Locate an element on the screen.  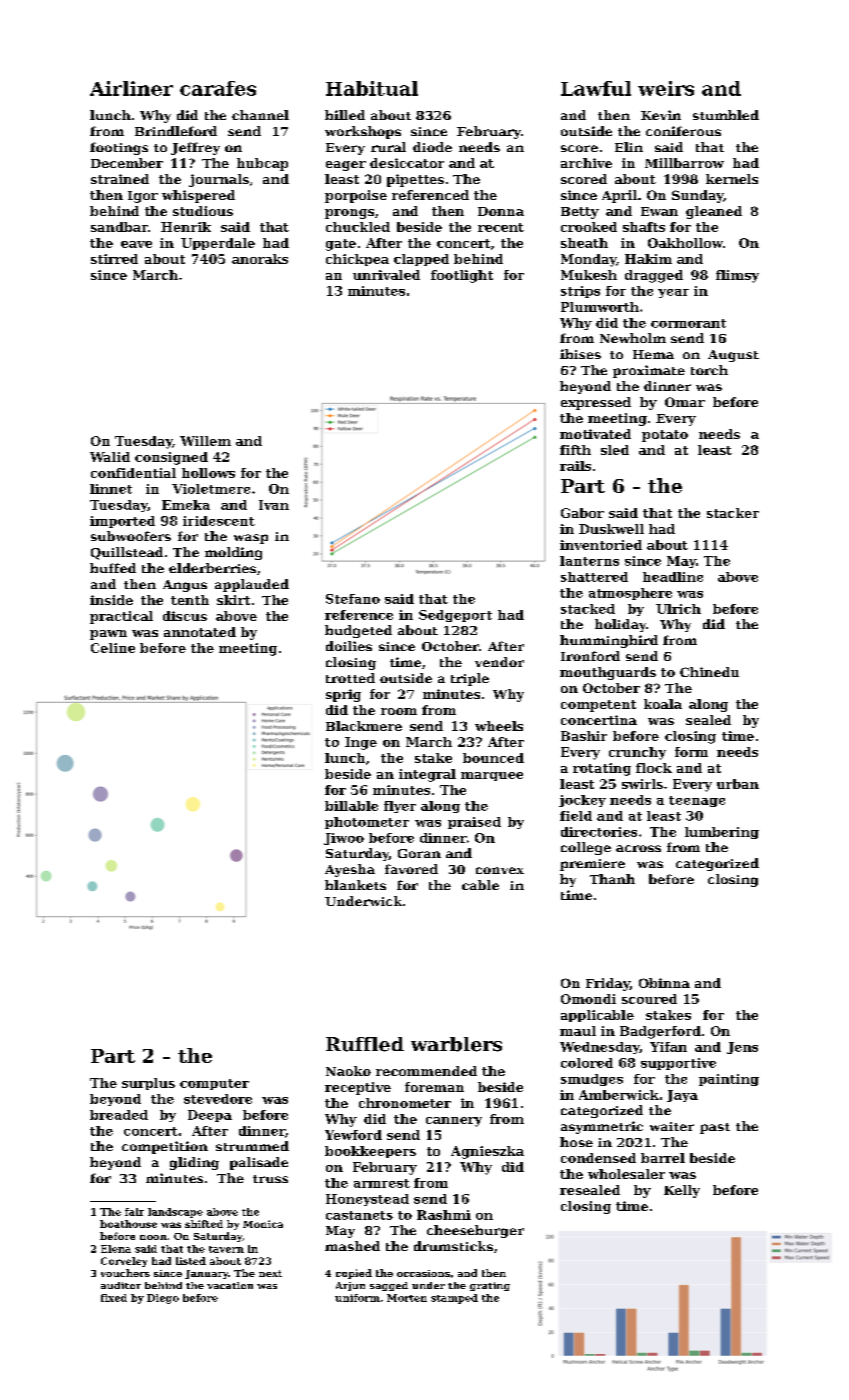
Plumworth is located at coordinates (600, 307).
